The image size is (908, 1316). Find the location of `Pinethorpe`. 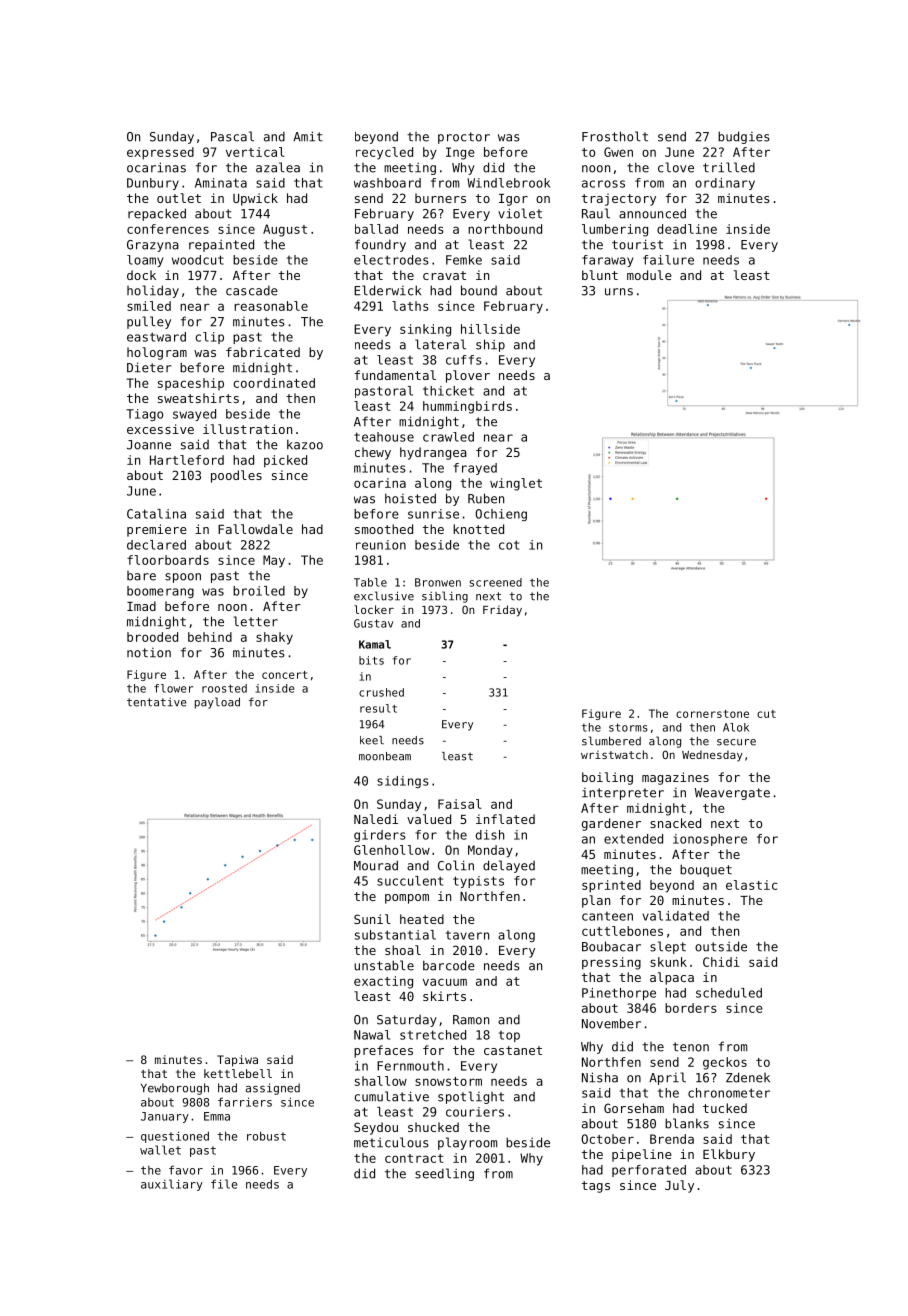

Pinethorpe is located at coordinates (619, 994).
